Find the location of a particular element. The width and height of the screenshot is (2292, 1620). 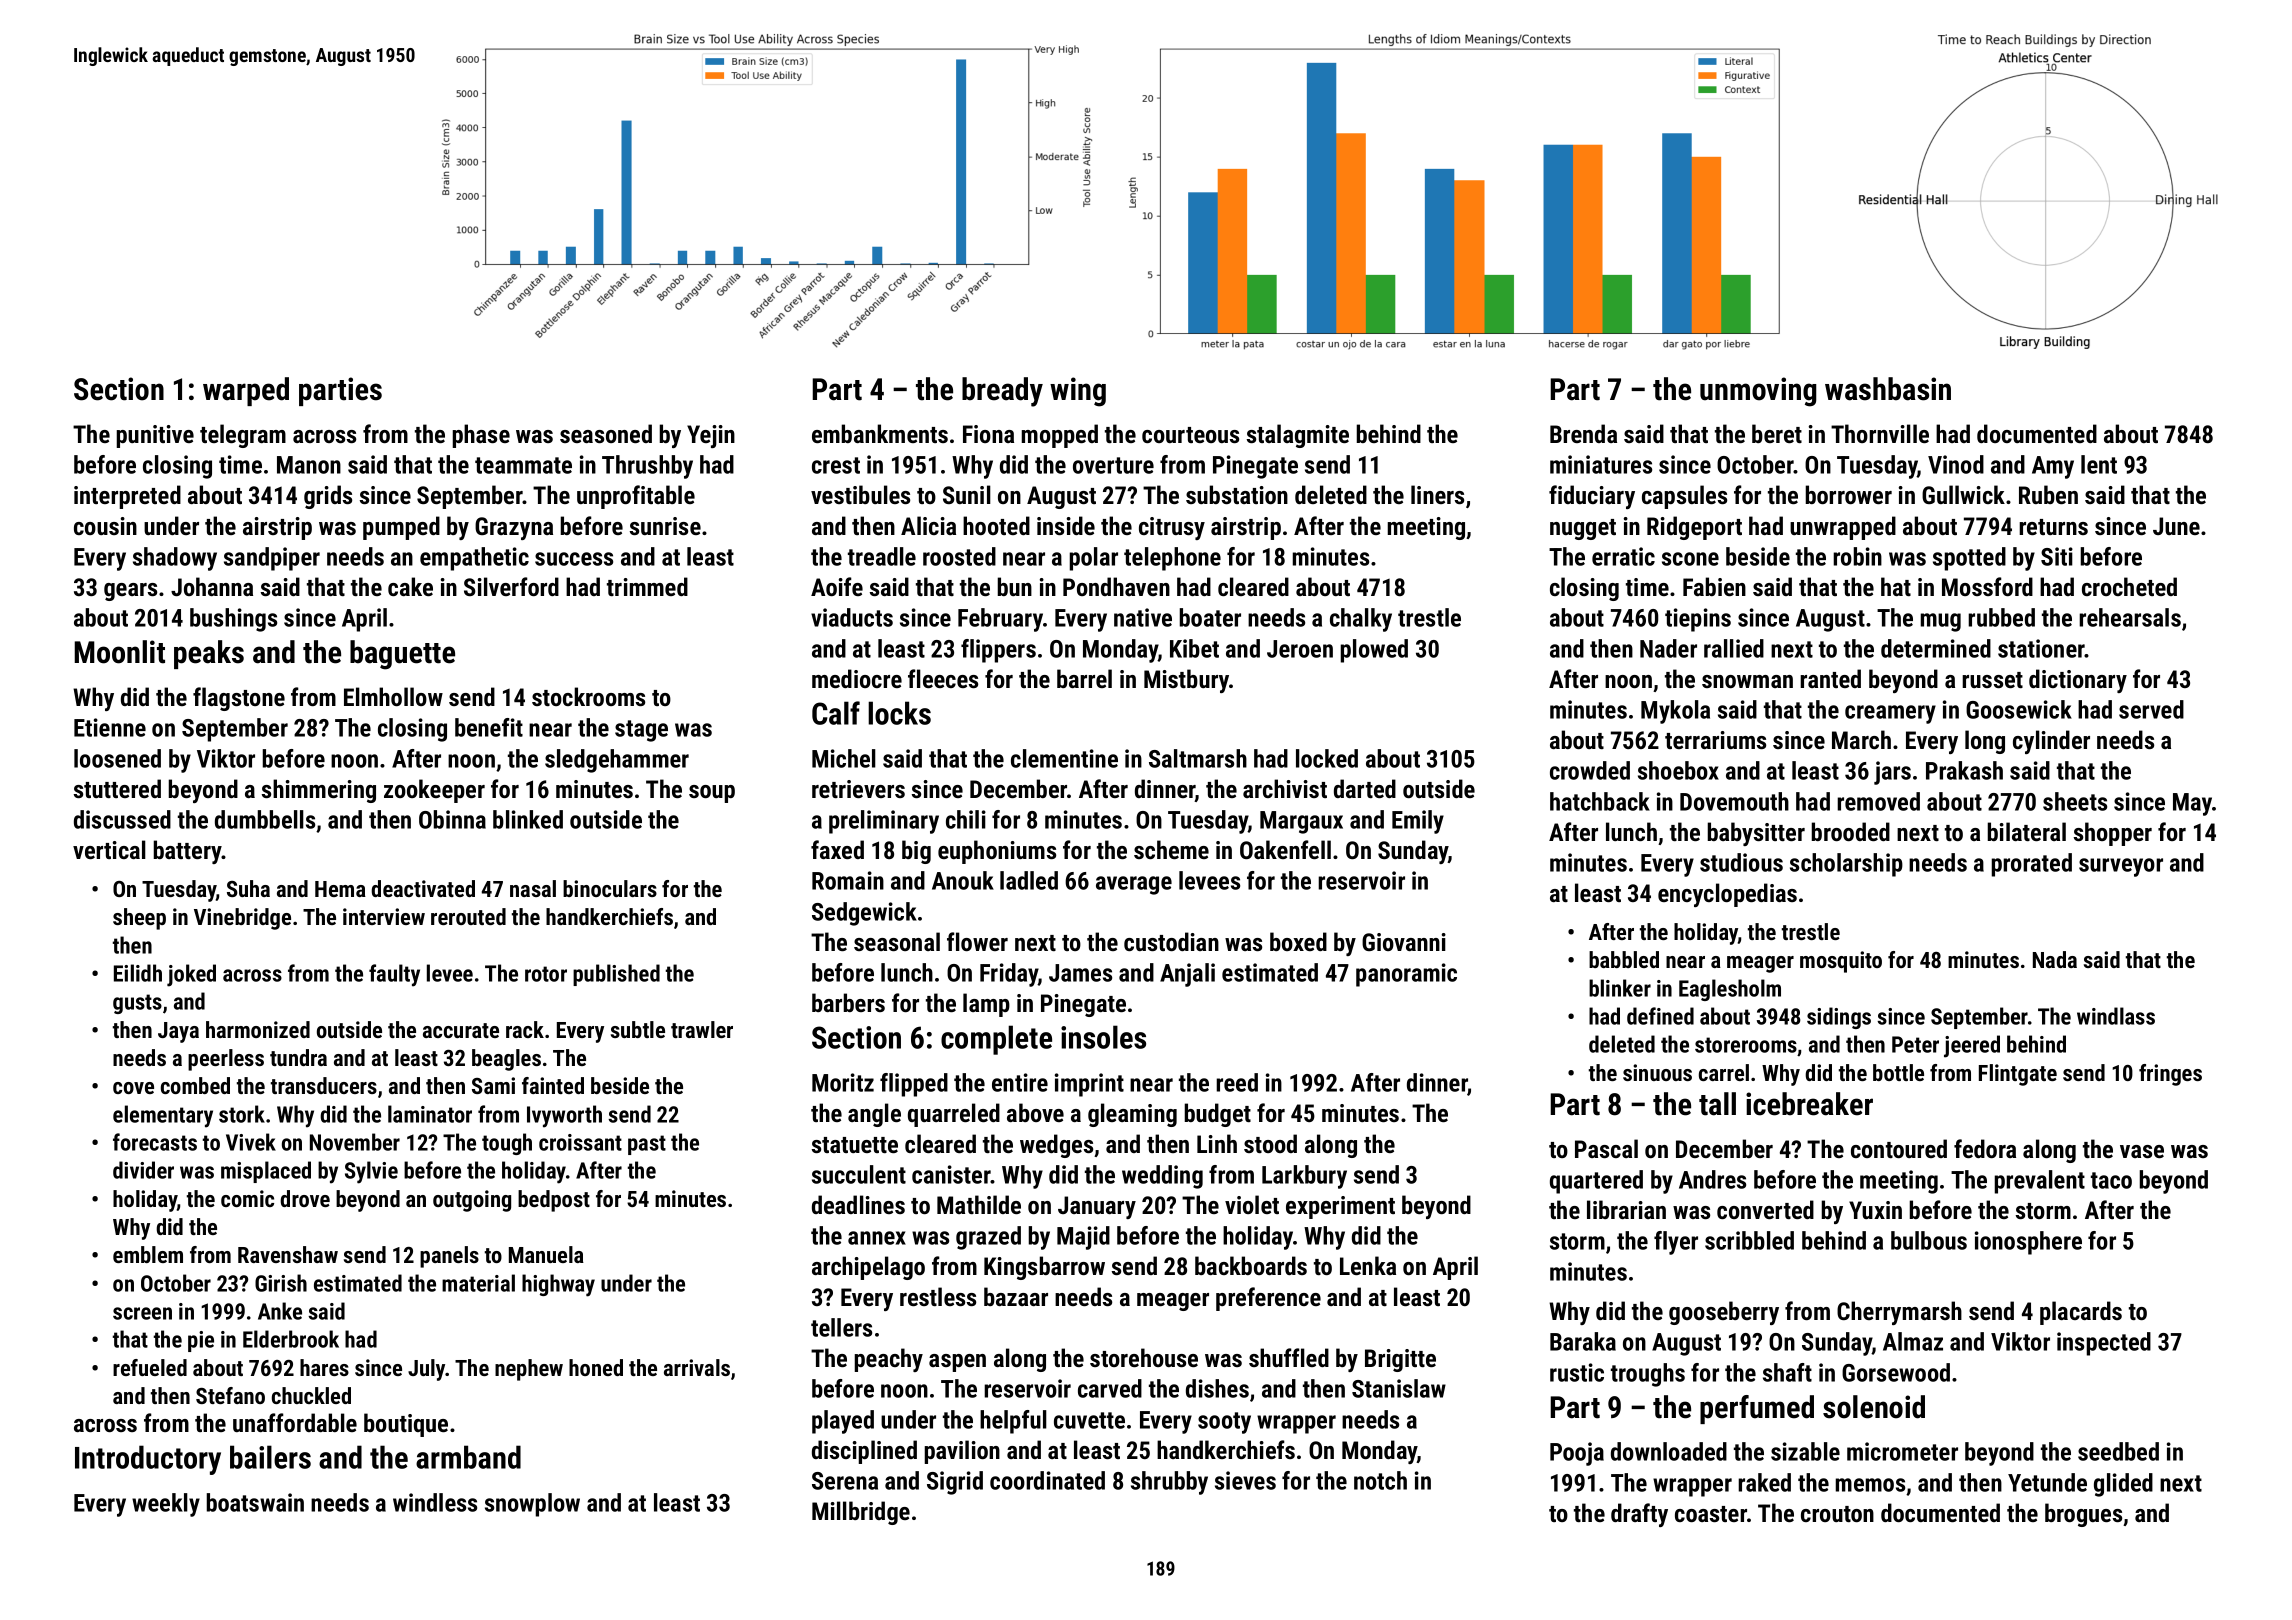

erratic is located at coordinates (1623, 556).
